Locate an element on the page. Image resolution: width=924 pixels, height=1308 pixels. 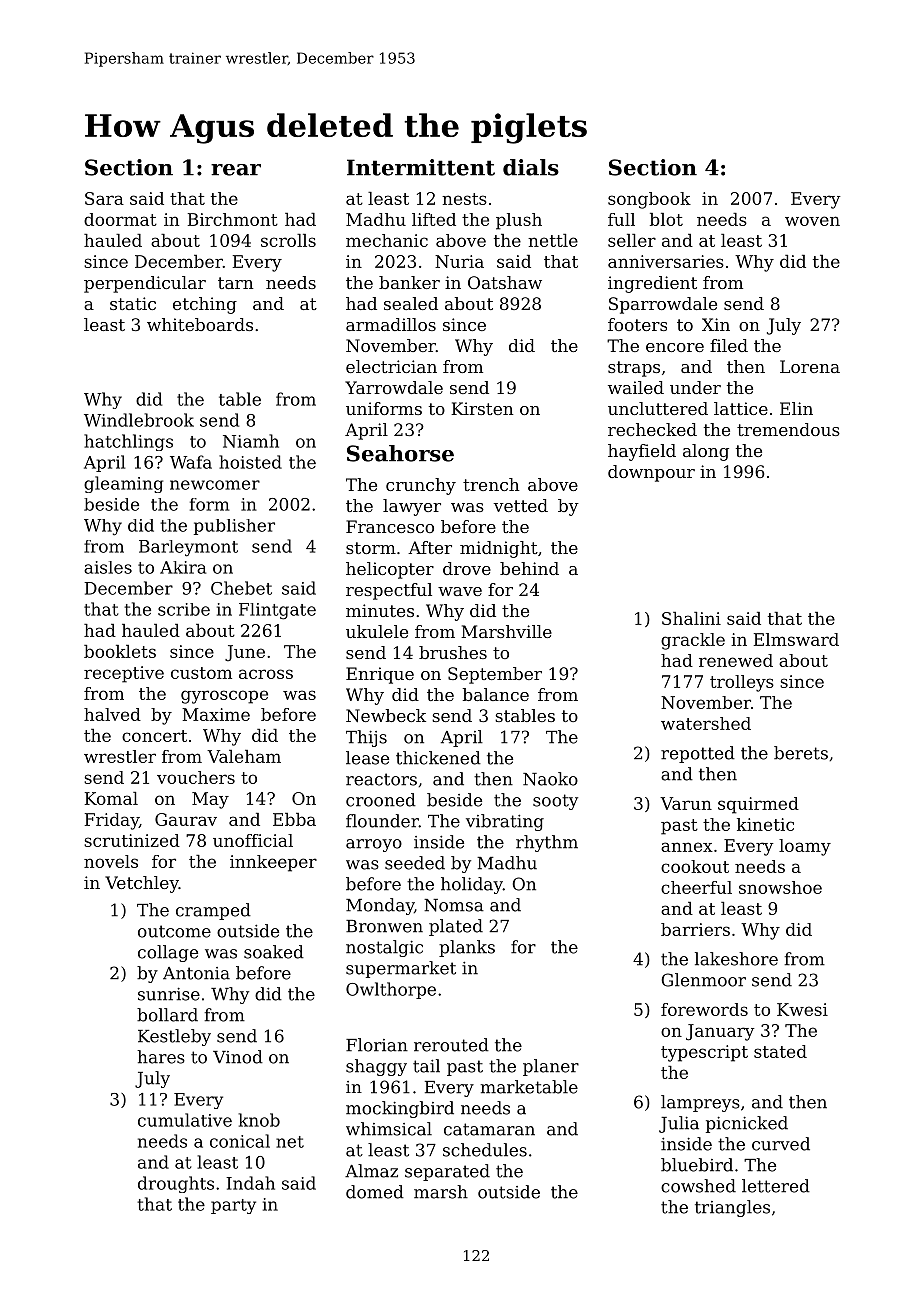
planks is located at coordinates (467, 948).
